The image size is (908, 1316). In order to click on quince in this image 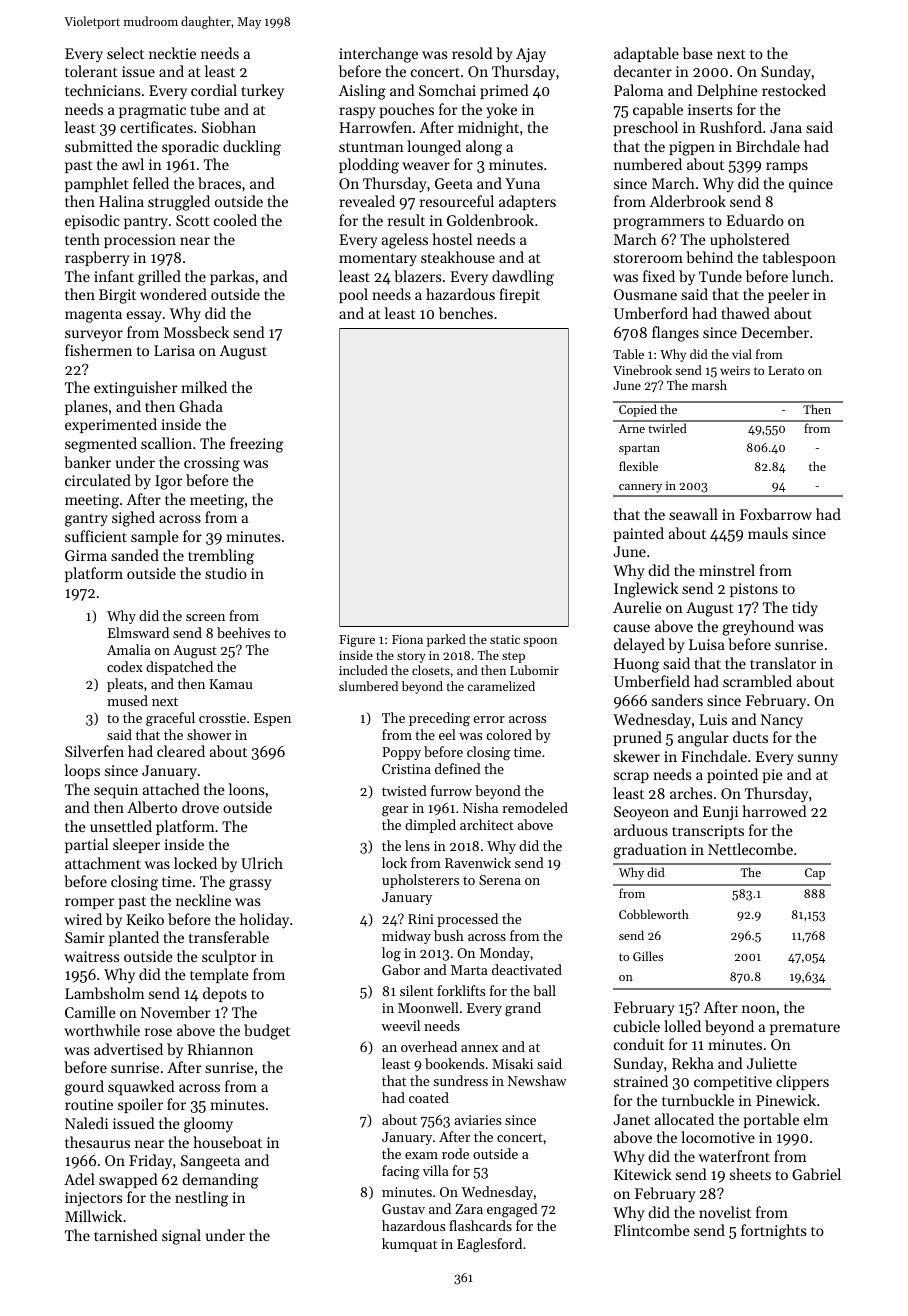, I will do `click(811, 185)`.
